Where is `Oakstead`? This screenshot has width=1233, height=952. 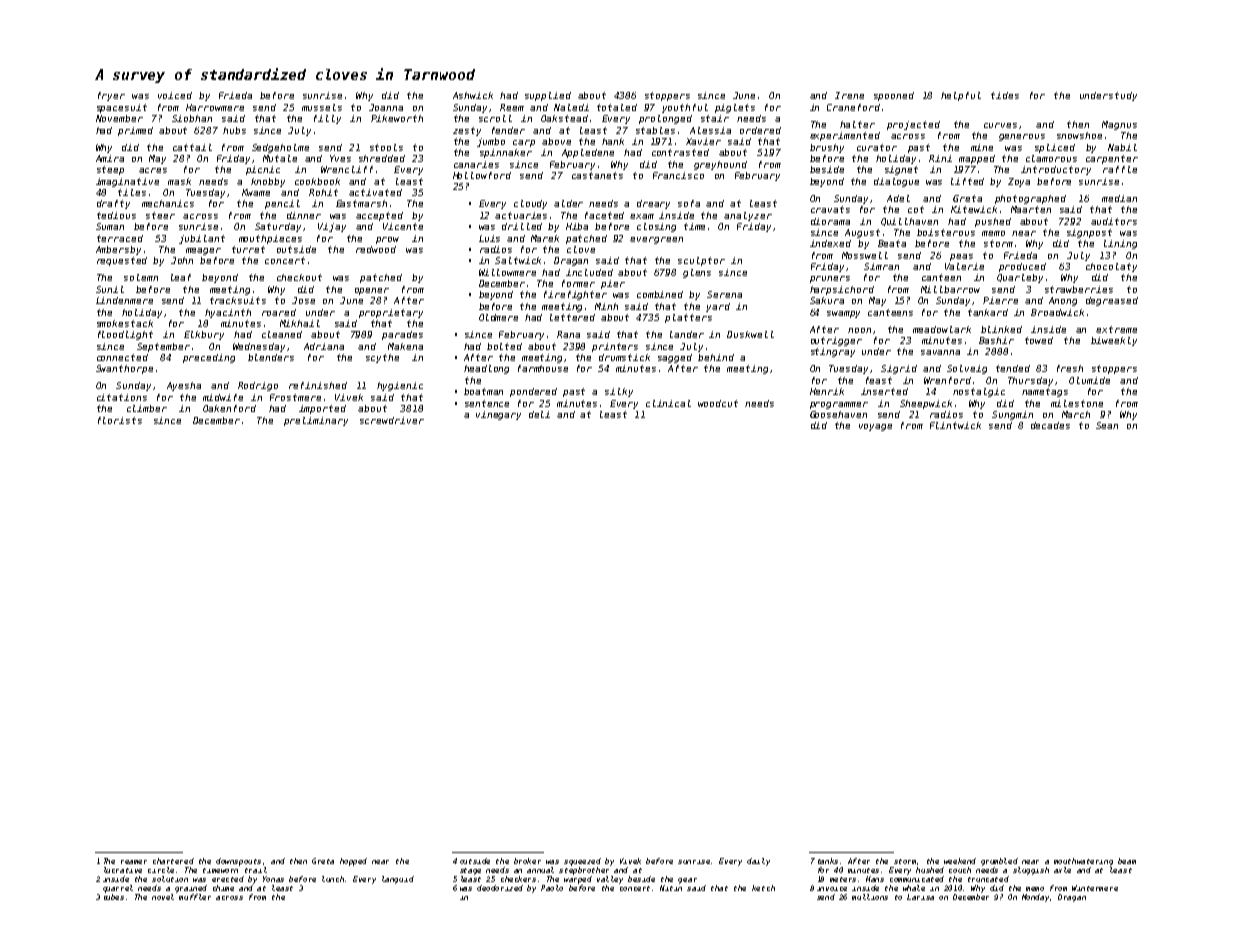
Oakstead is located at coordinates (564, 118).
